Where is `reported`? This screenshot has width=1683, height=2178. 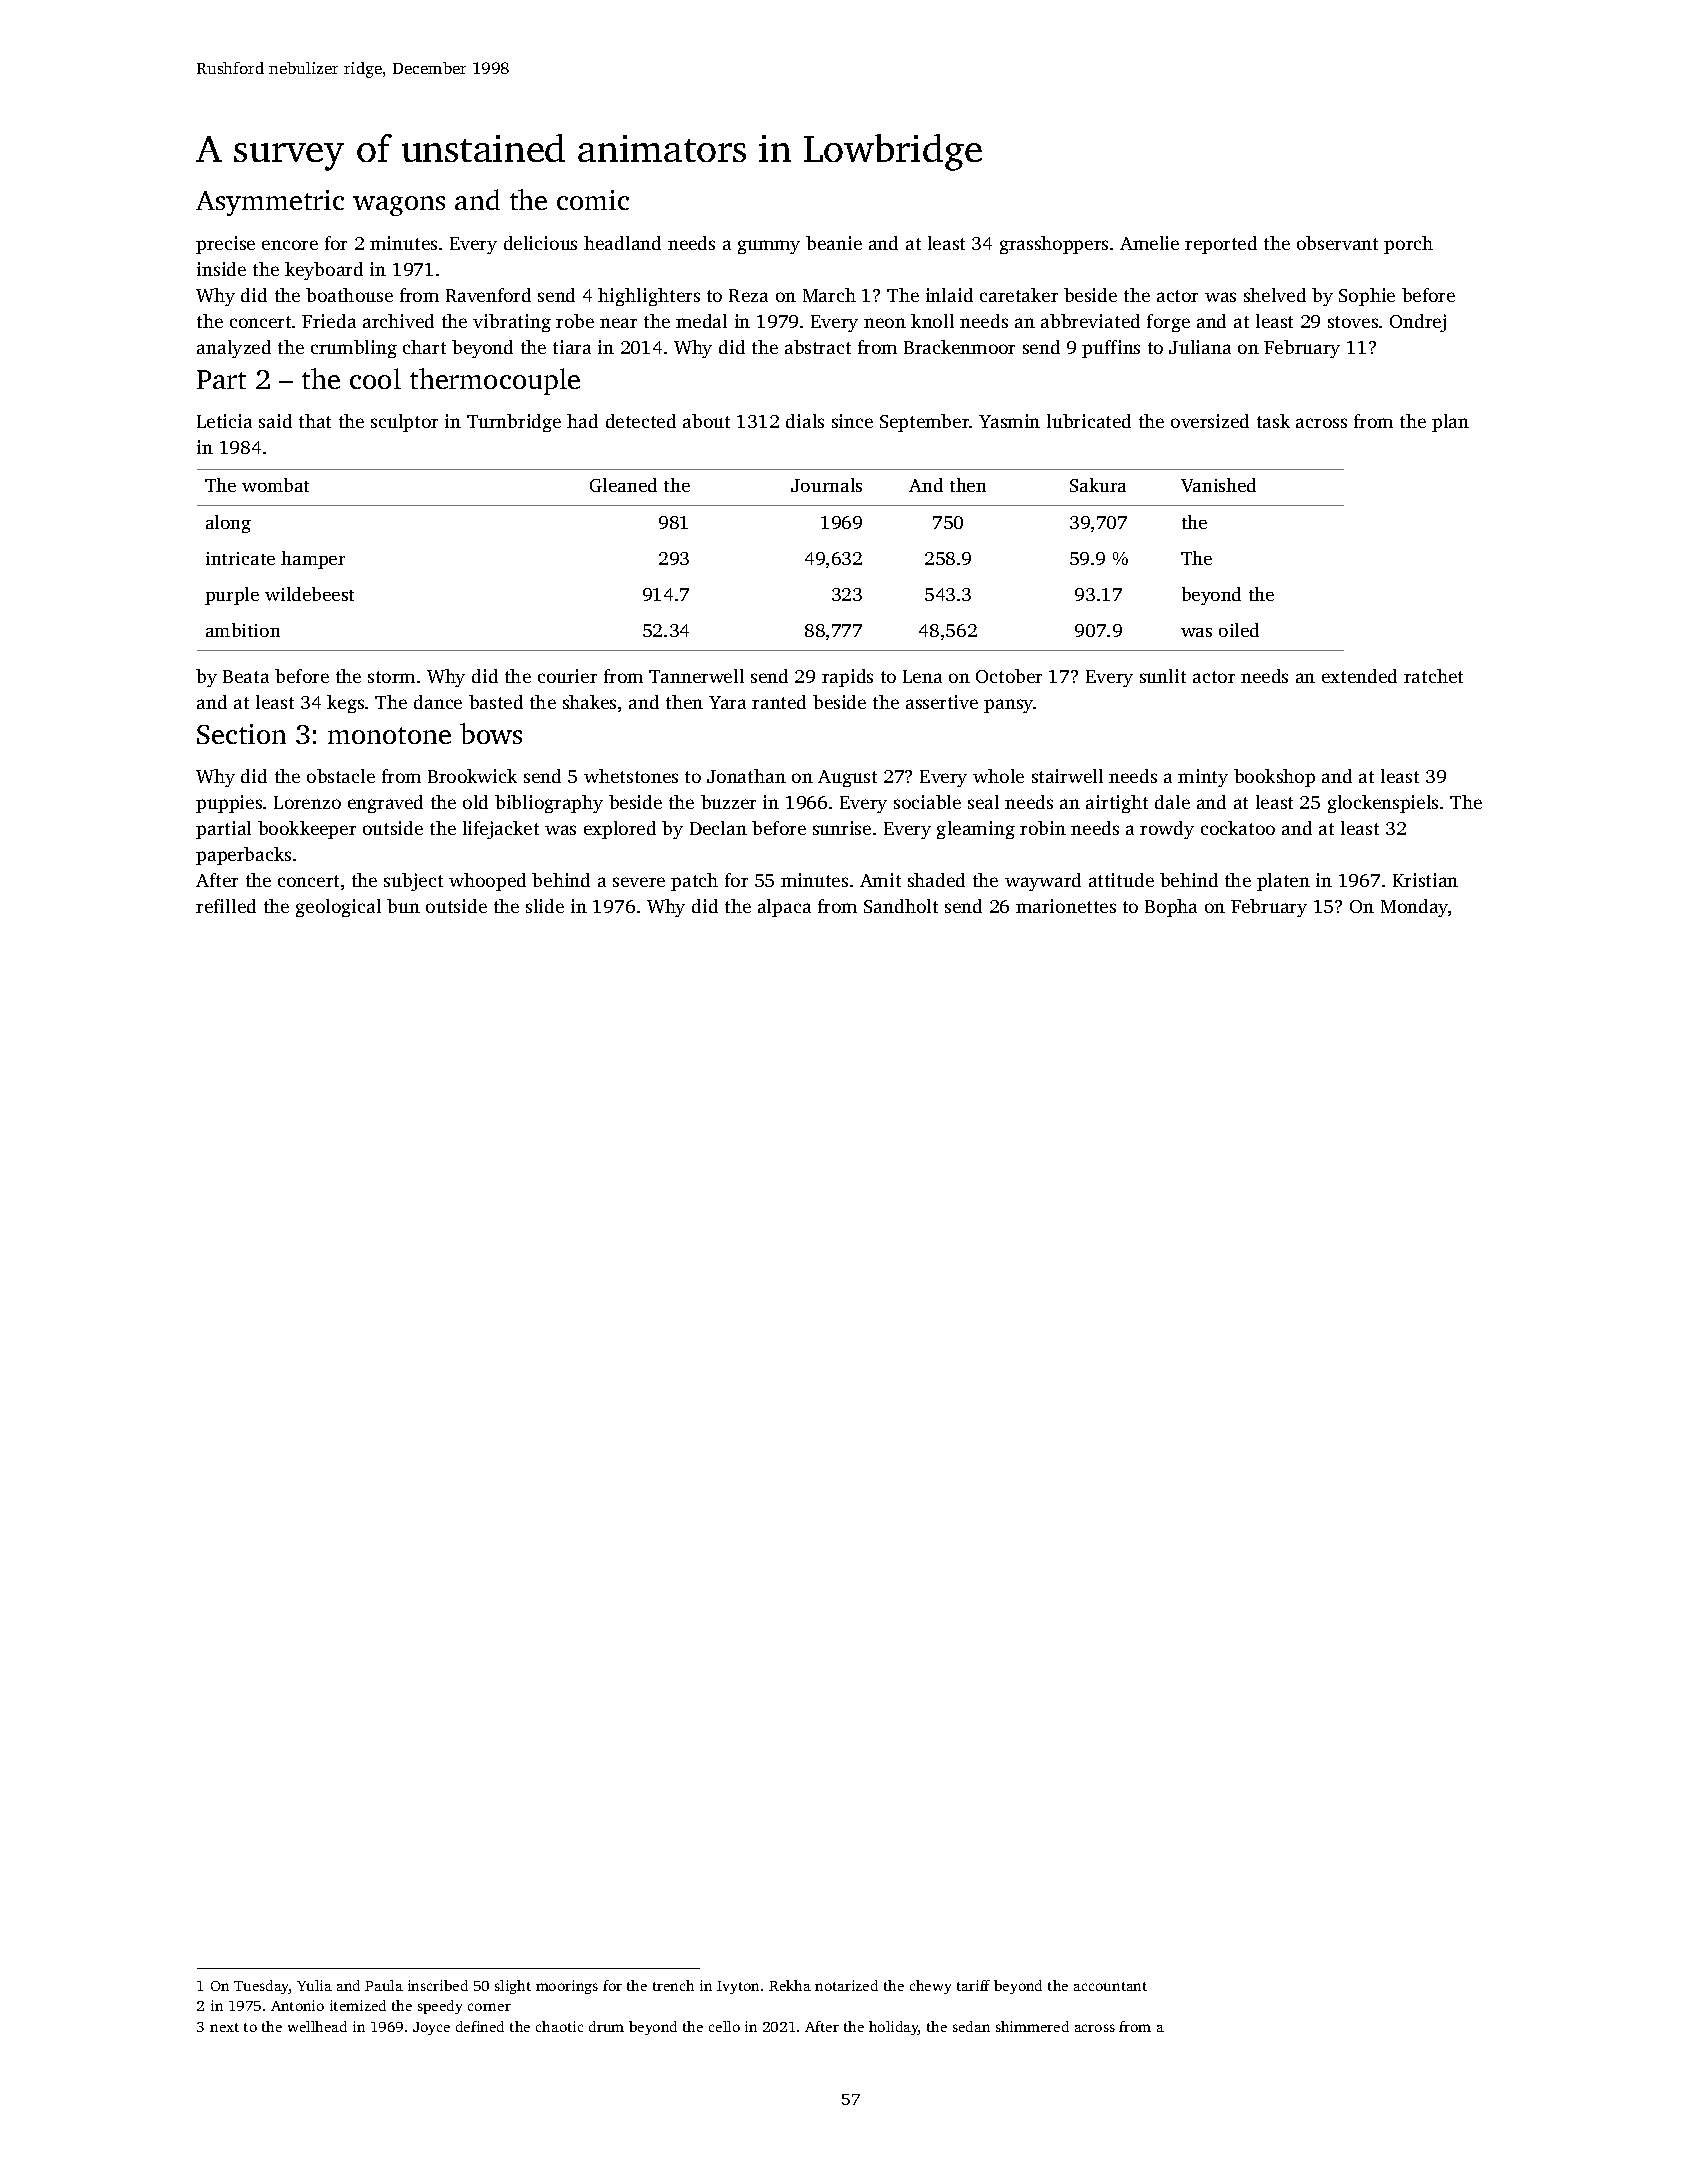 reported is located at coordinates (1221, 245).
